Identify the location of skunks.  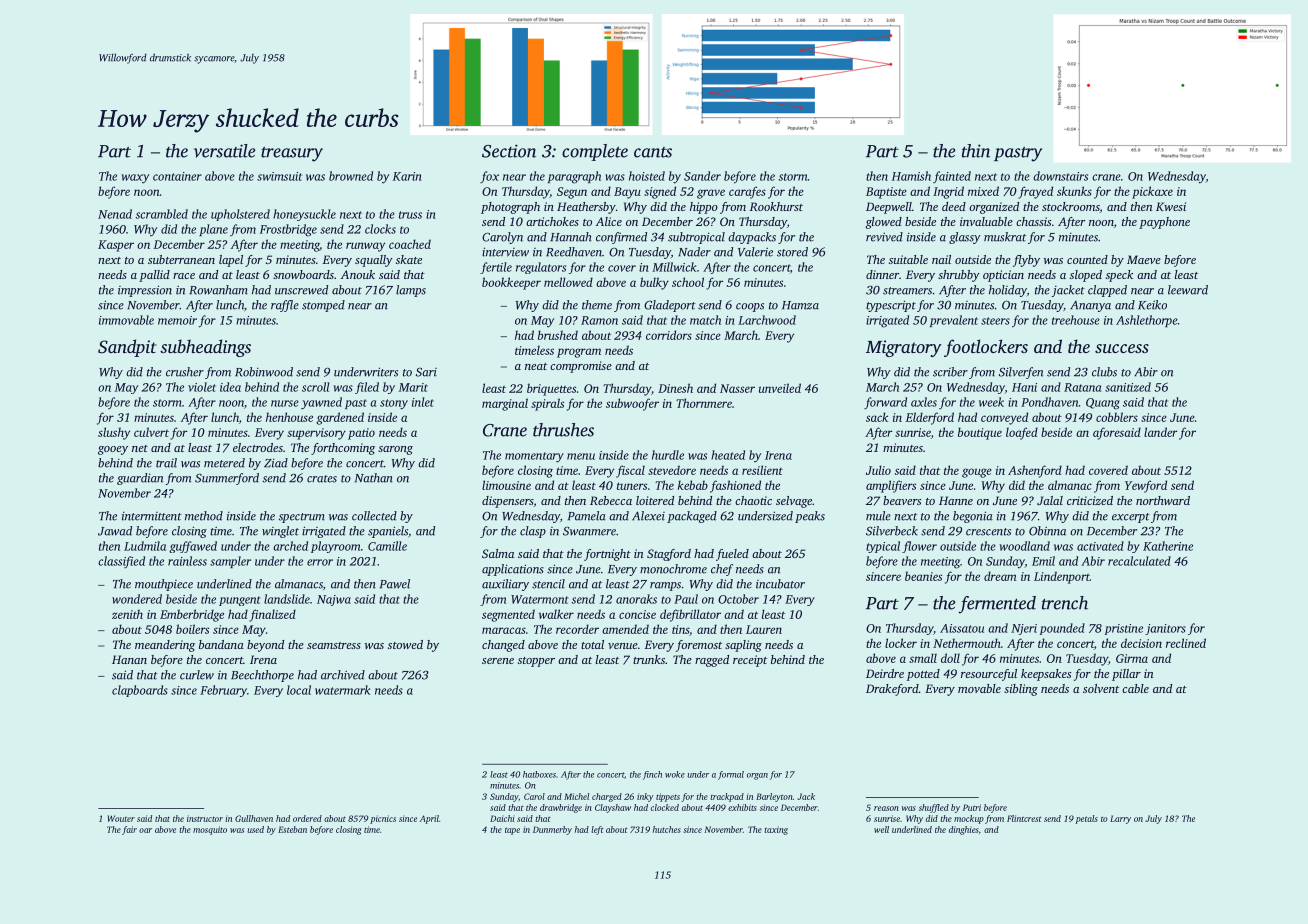
(1074, 191).
